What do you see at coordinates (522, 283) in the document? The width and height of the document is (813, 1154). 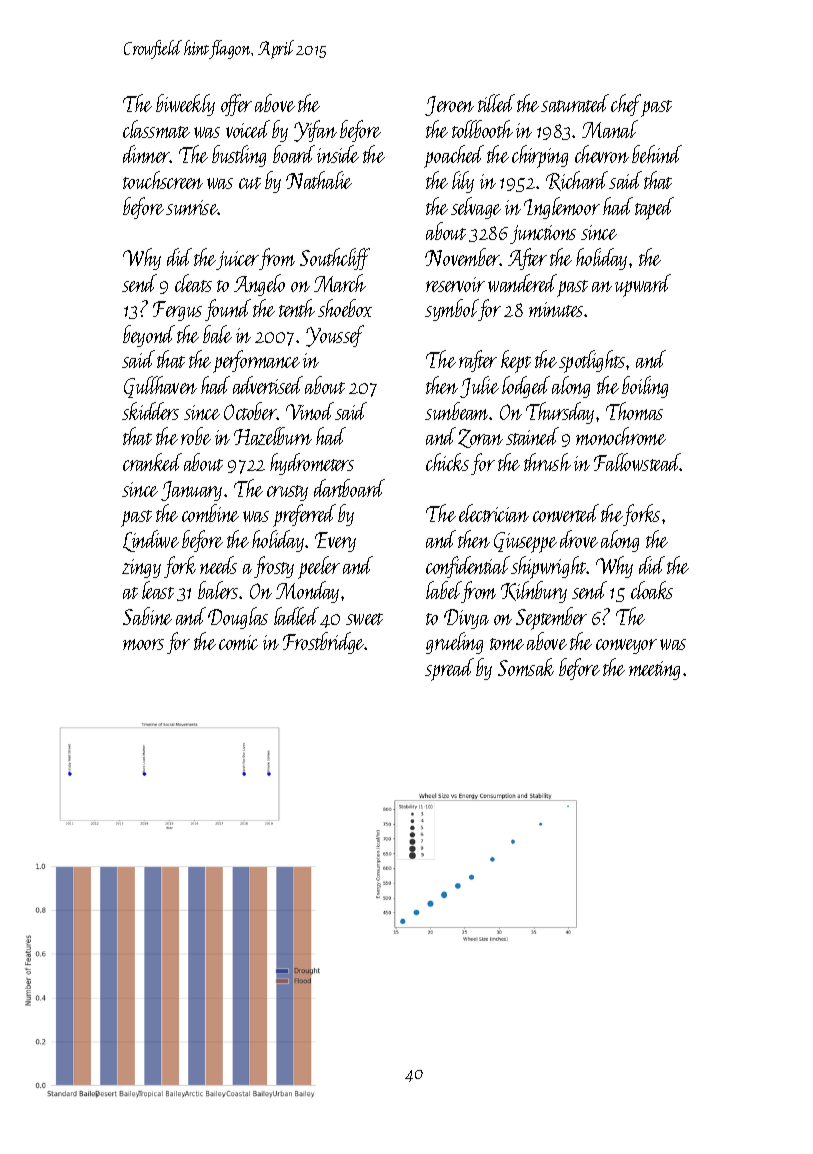 I see `wandered` at bounding box center [522, 283].
